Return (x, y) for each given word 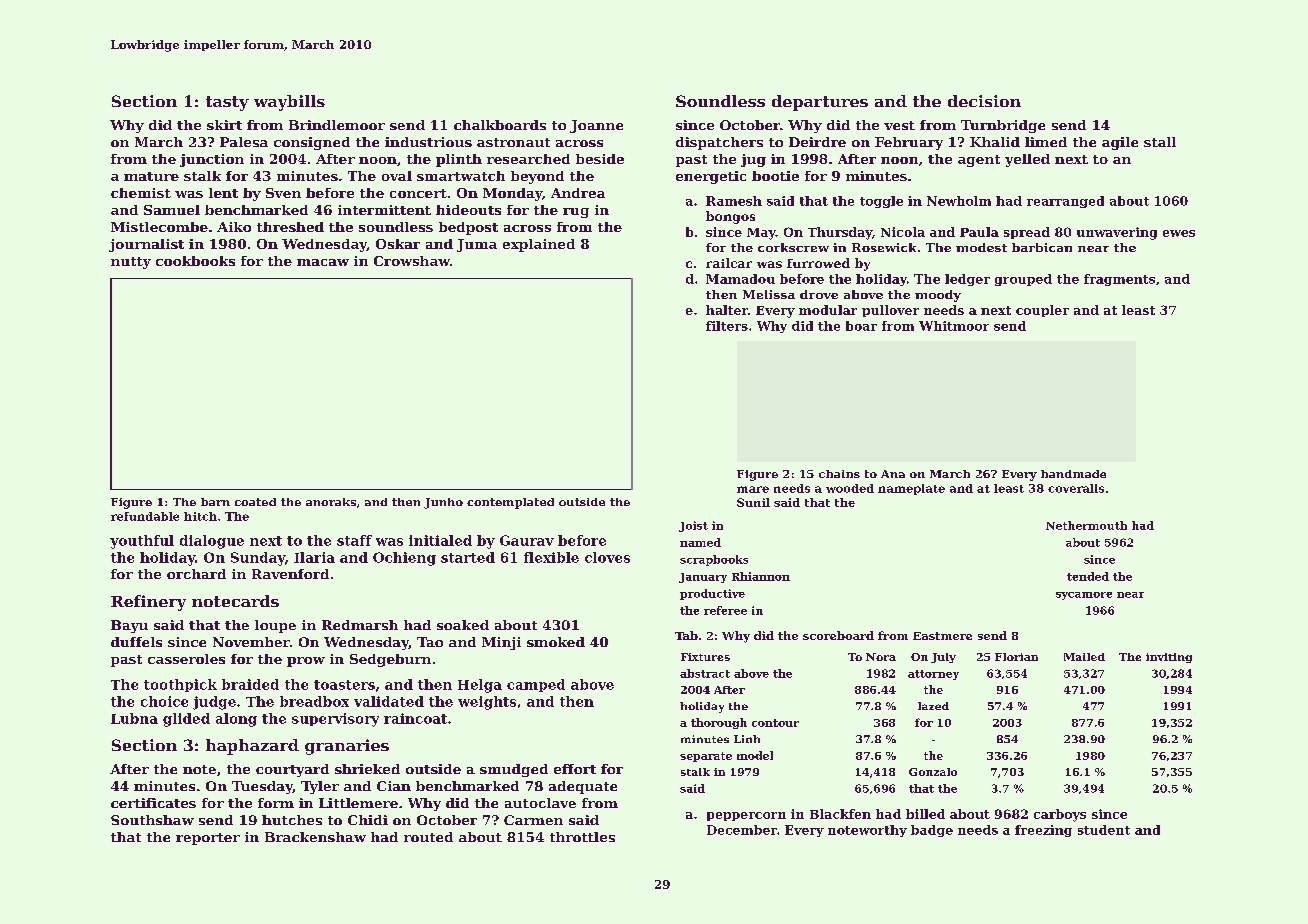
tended (1088, 576)
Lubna (134, 718)
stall (1160, 142)
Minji (501, 643)
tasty (227, 103)
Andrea (578, 193)
